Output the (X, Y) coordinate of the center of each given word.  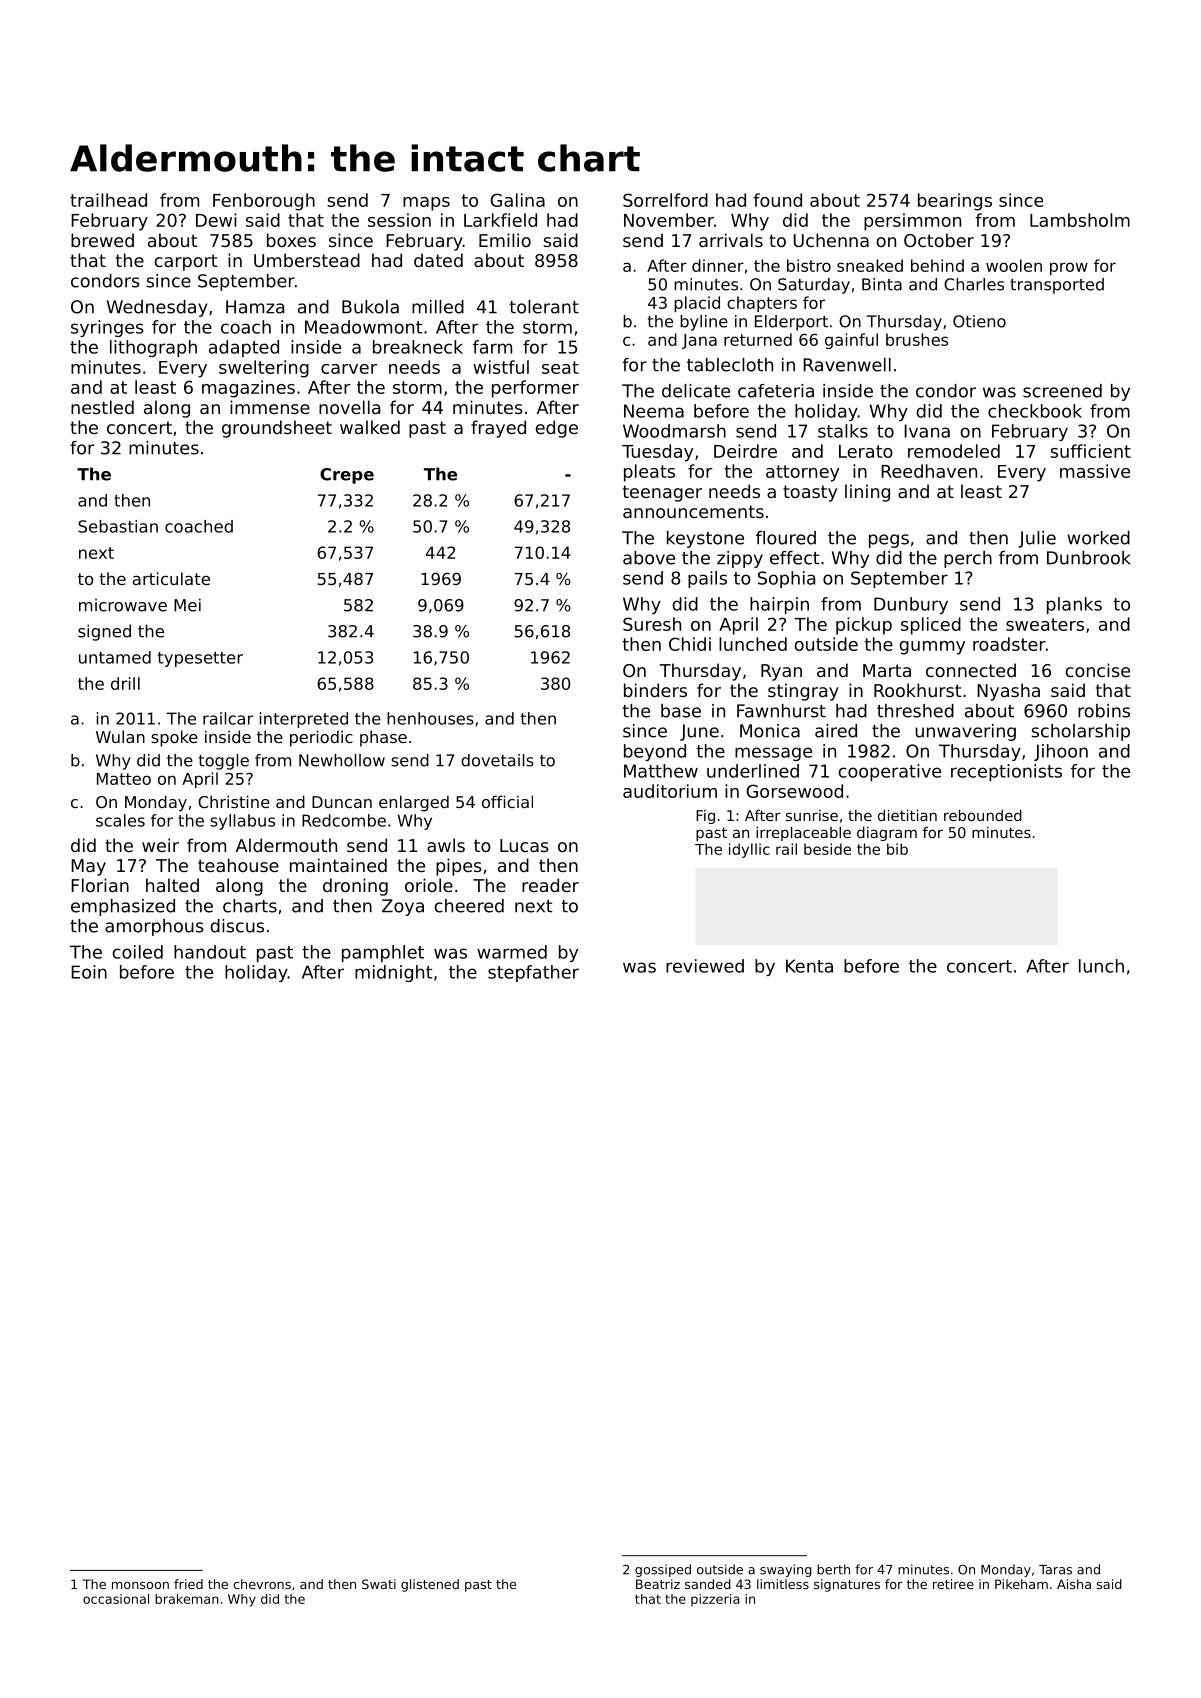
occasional (116, 1599)
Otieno (979, 321)
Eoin (89, 972)
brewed (102, 240)
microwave (123, 605)
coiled (137, 952)
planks (1074, 605)
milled (438, 307)
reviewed (705, 966)
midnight (394, 973)
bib (897, 849)
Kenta (809, 966)
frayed (498, 429)
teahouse (238, 865)
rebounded (983, 815)
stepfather (533, 973)
